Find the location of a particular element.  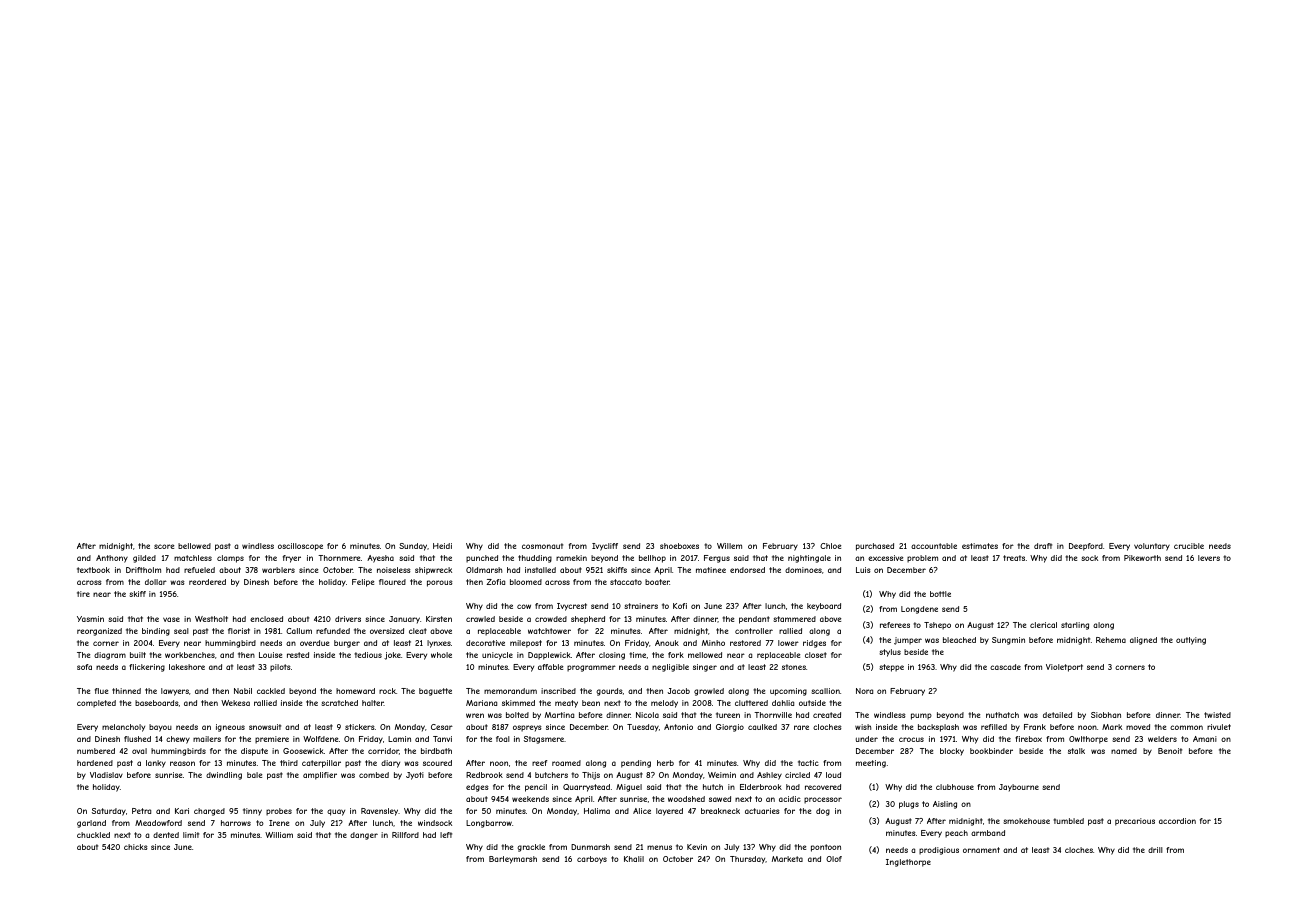

carboys is located at coordinates (592, 860).
